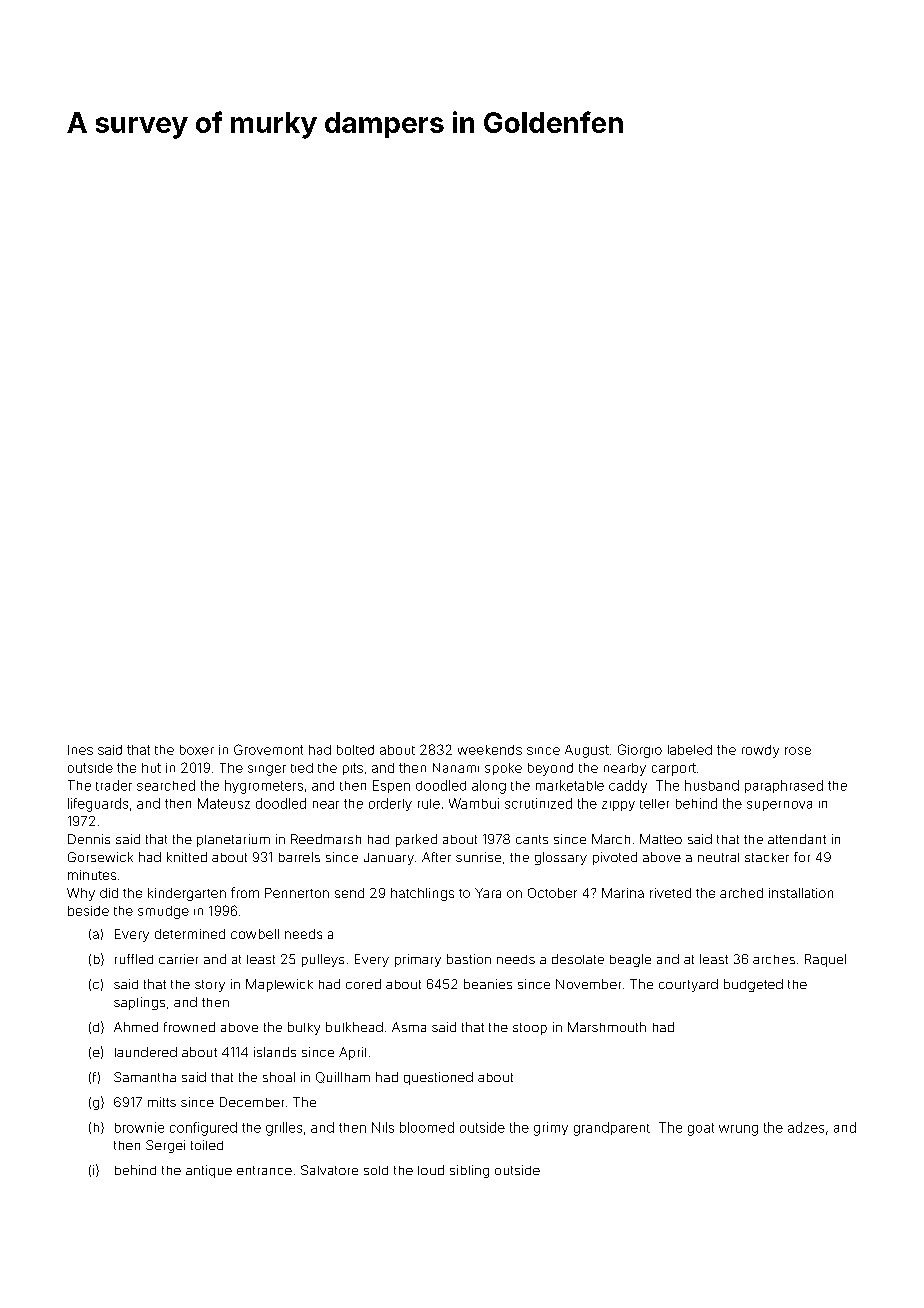  I want to click on Ahmed, so click(136, 1027).
